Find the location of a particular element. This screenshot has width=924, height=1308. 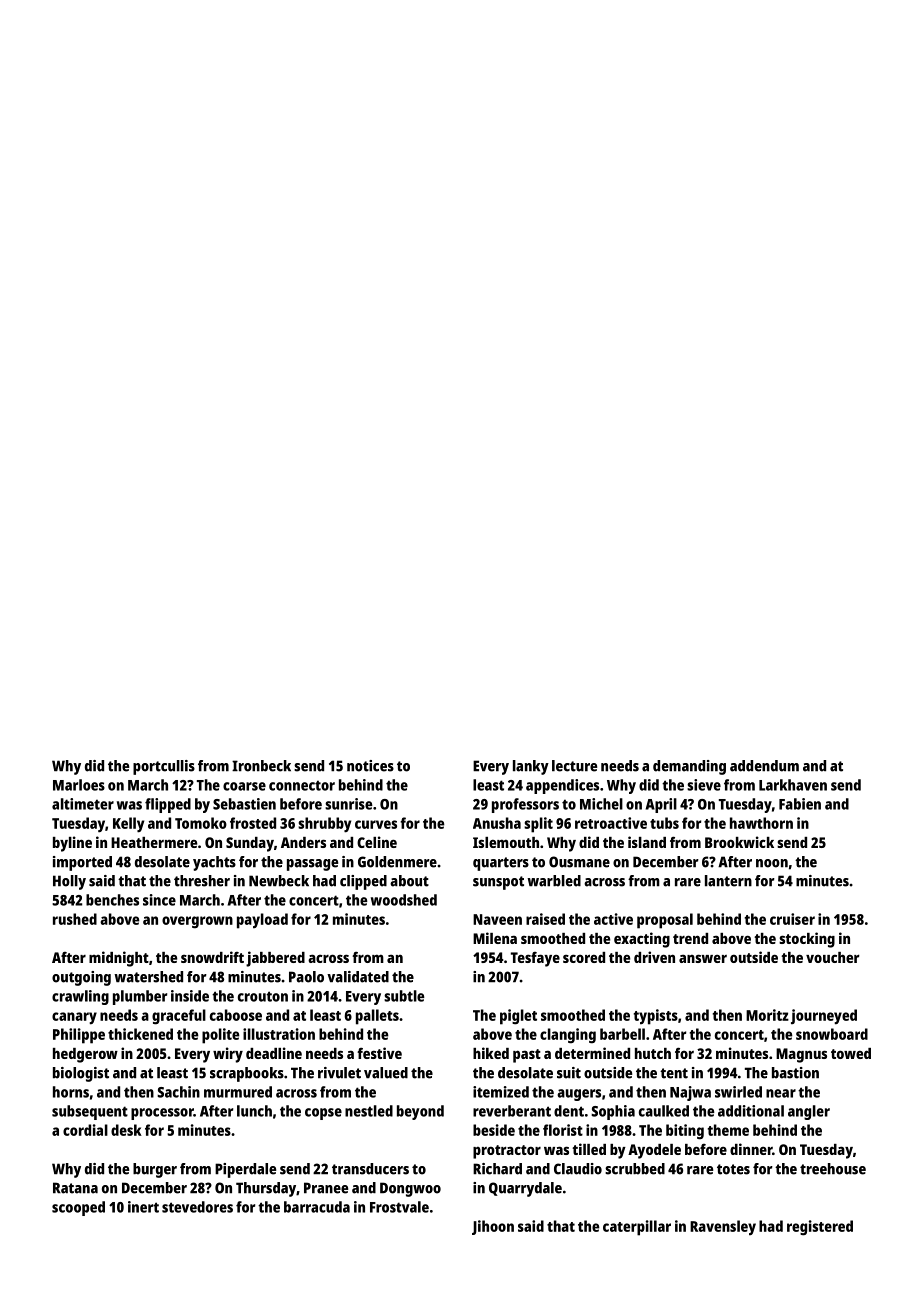

since is located at coordinates (159, 900).
